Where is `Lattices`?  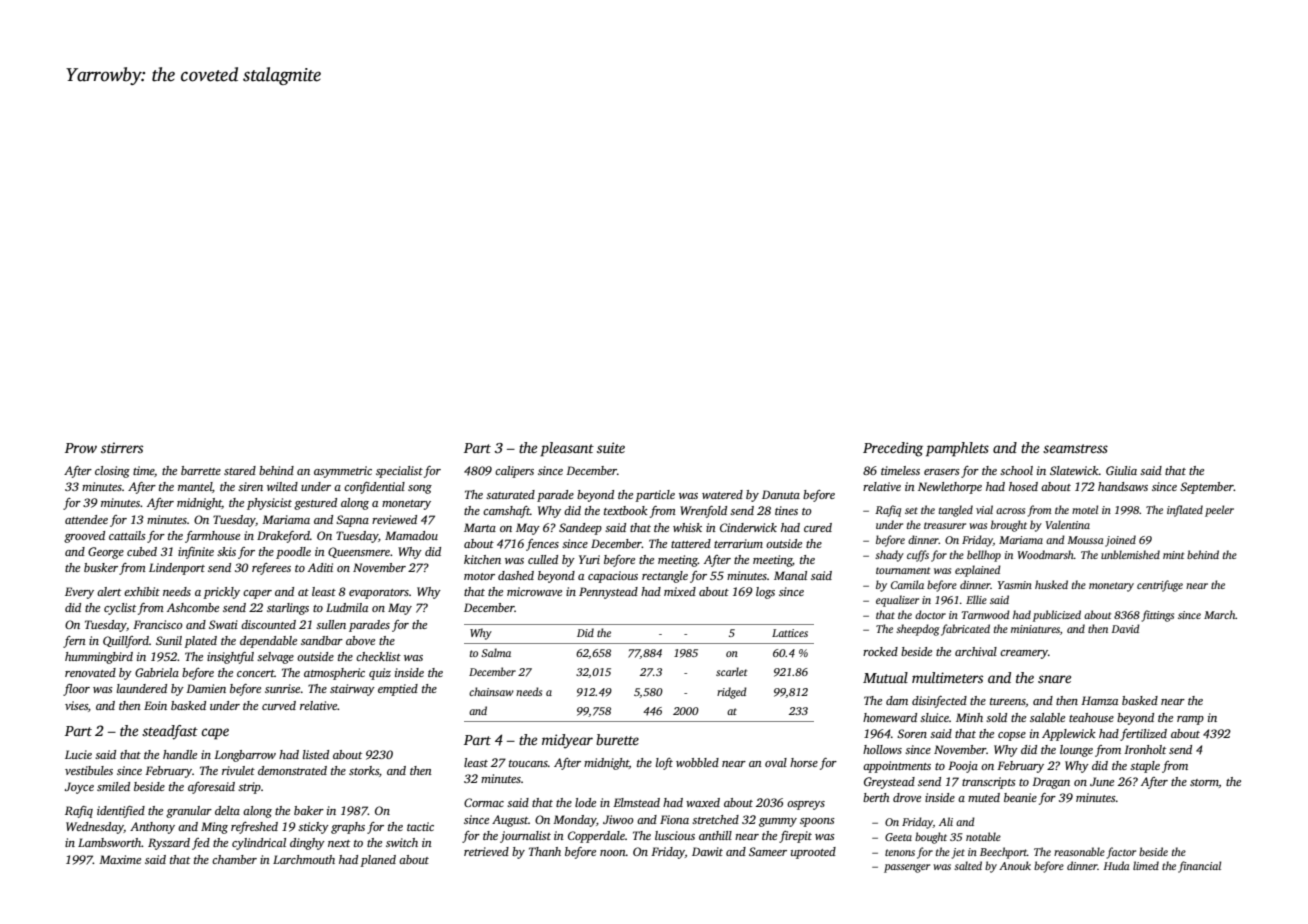
Lattices is located at coordinates (790, 633).
